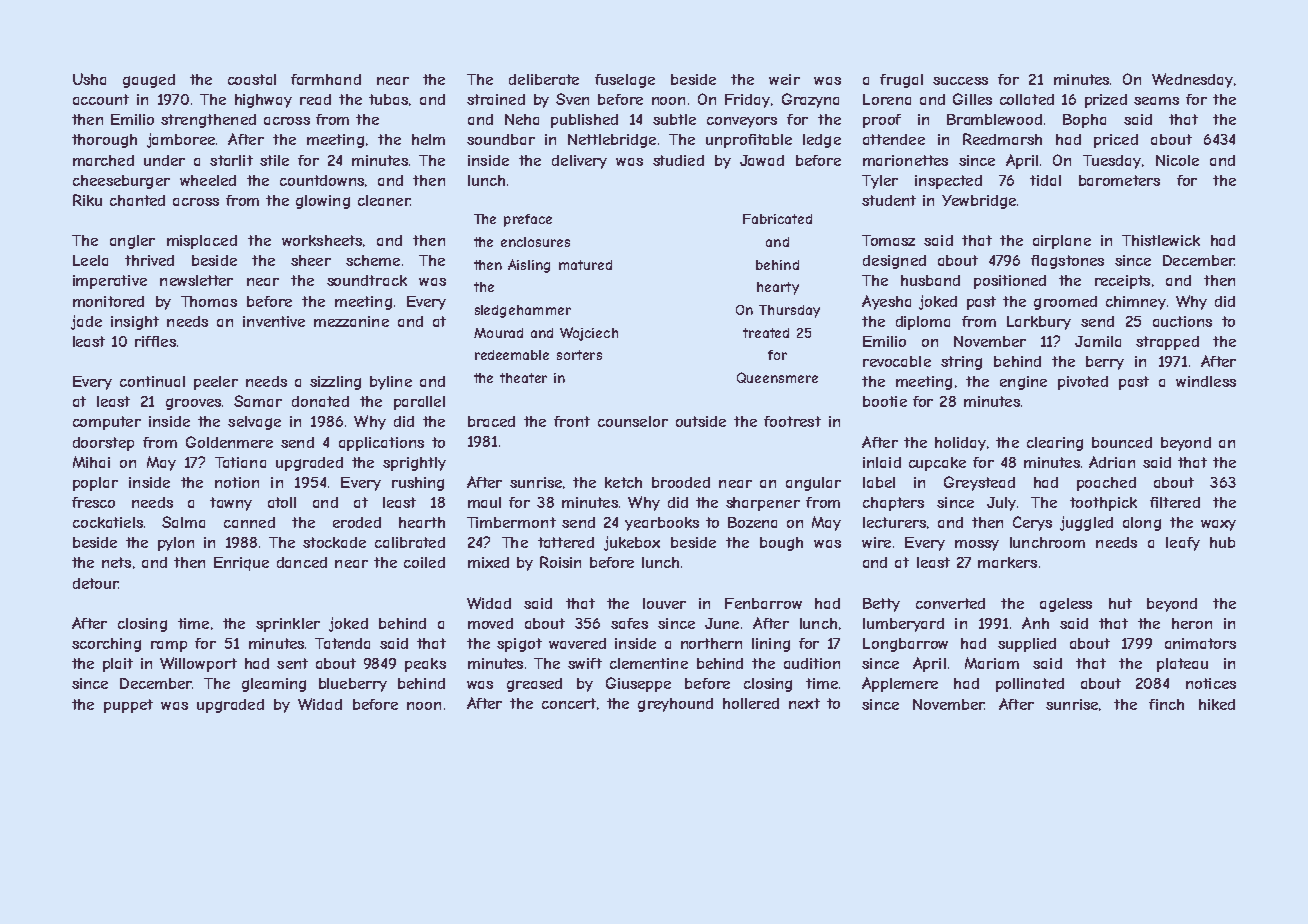 This screenshot has width=1308, height=924. What do you see at coordinates (544, 79) in the screenshot?
I see `deliberate` at bounding box center [544, 79].
